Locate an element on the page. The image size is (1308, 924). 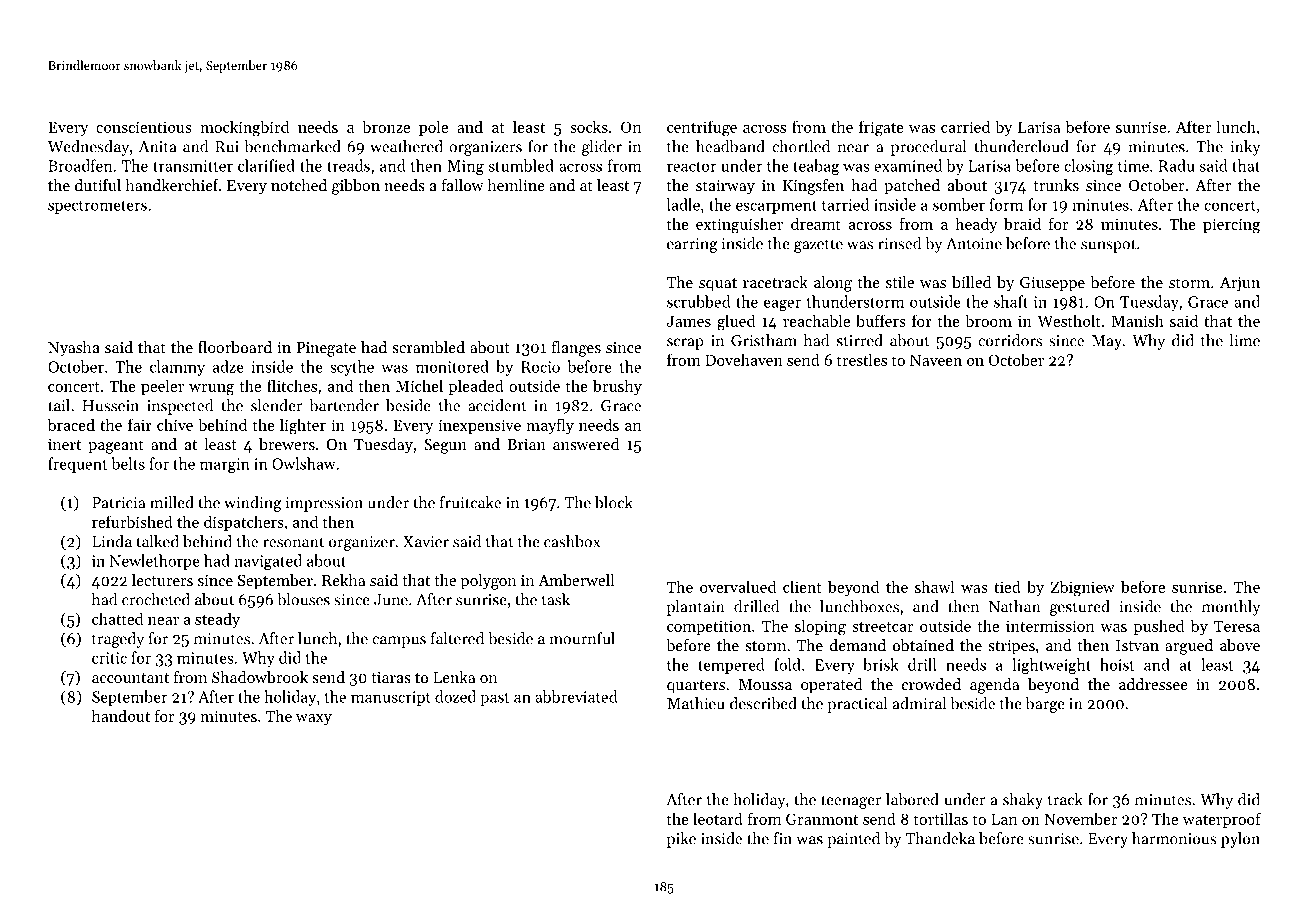
handout is located at coordinates (121, 715).
